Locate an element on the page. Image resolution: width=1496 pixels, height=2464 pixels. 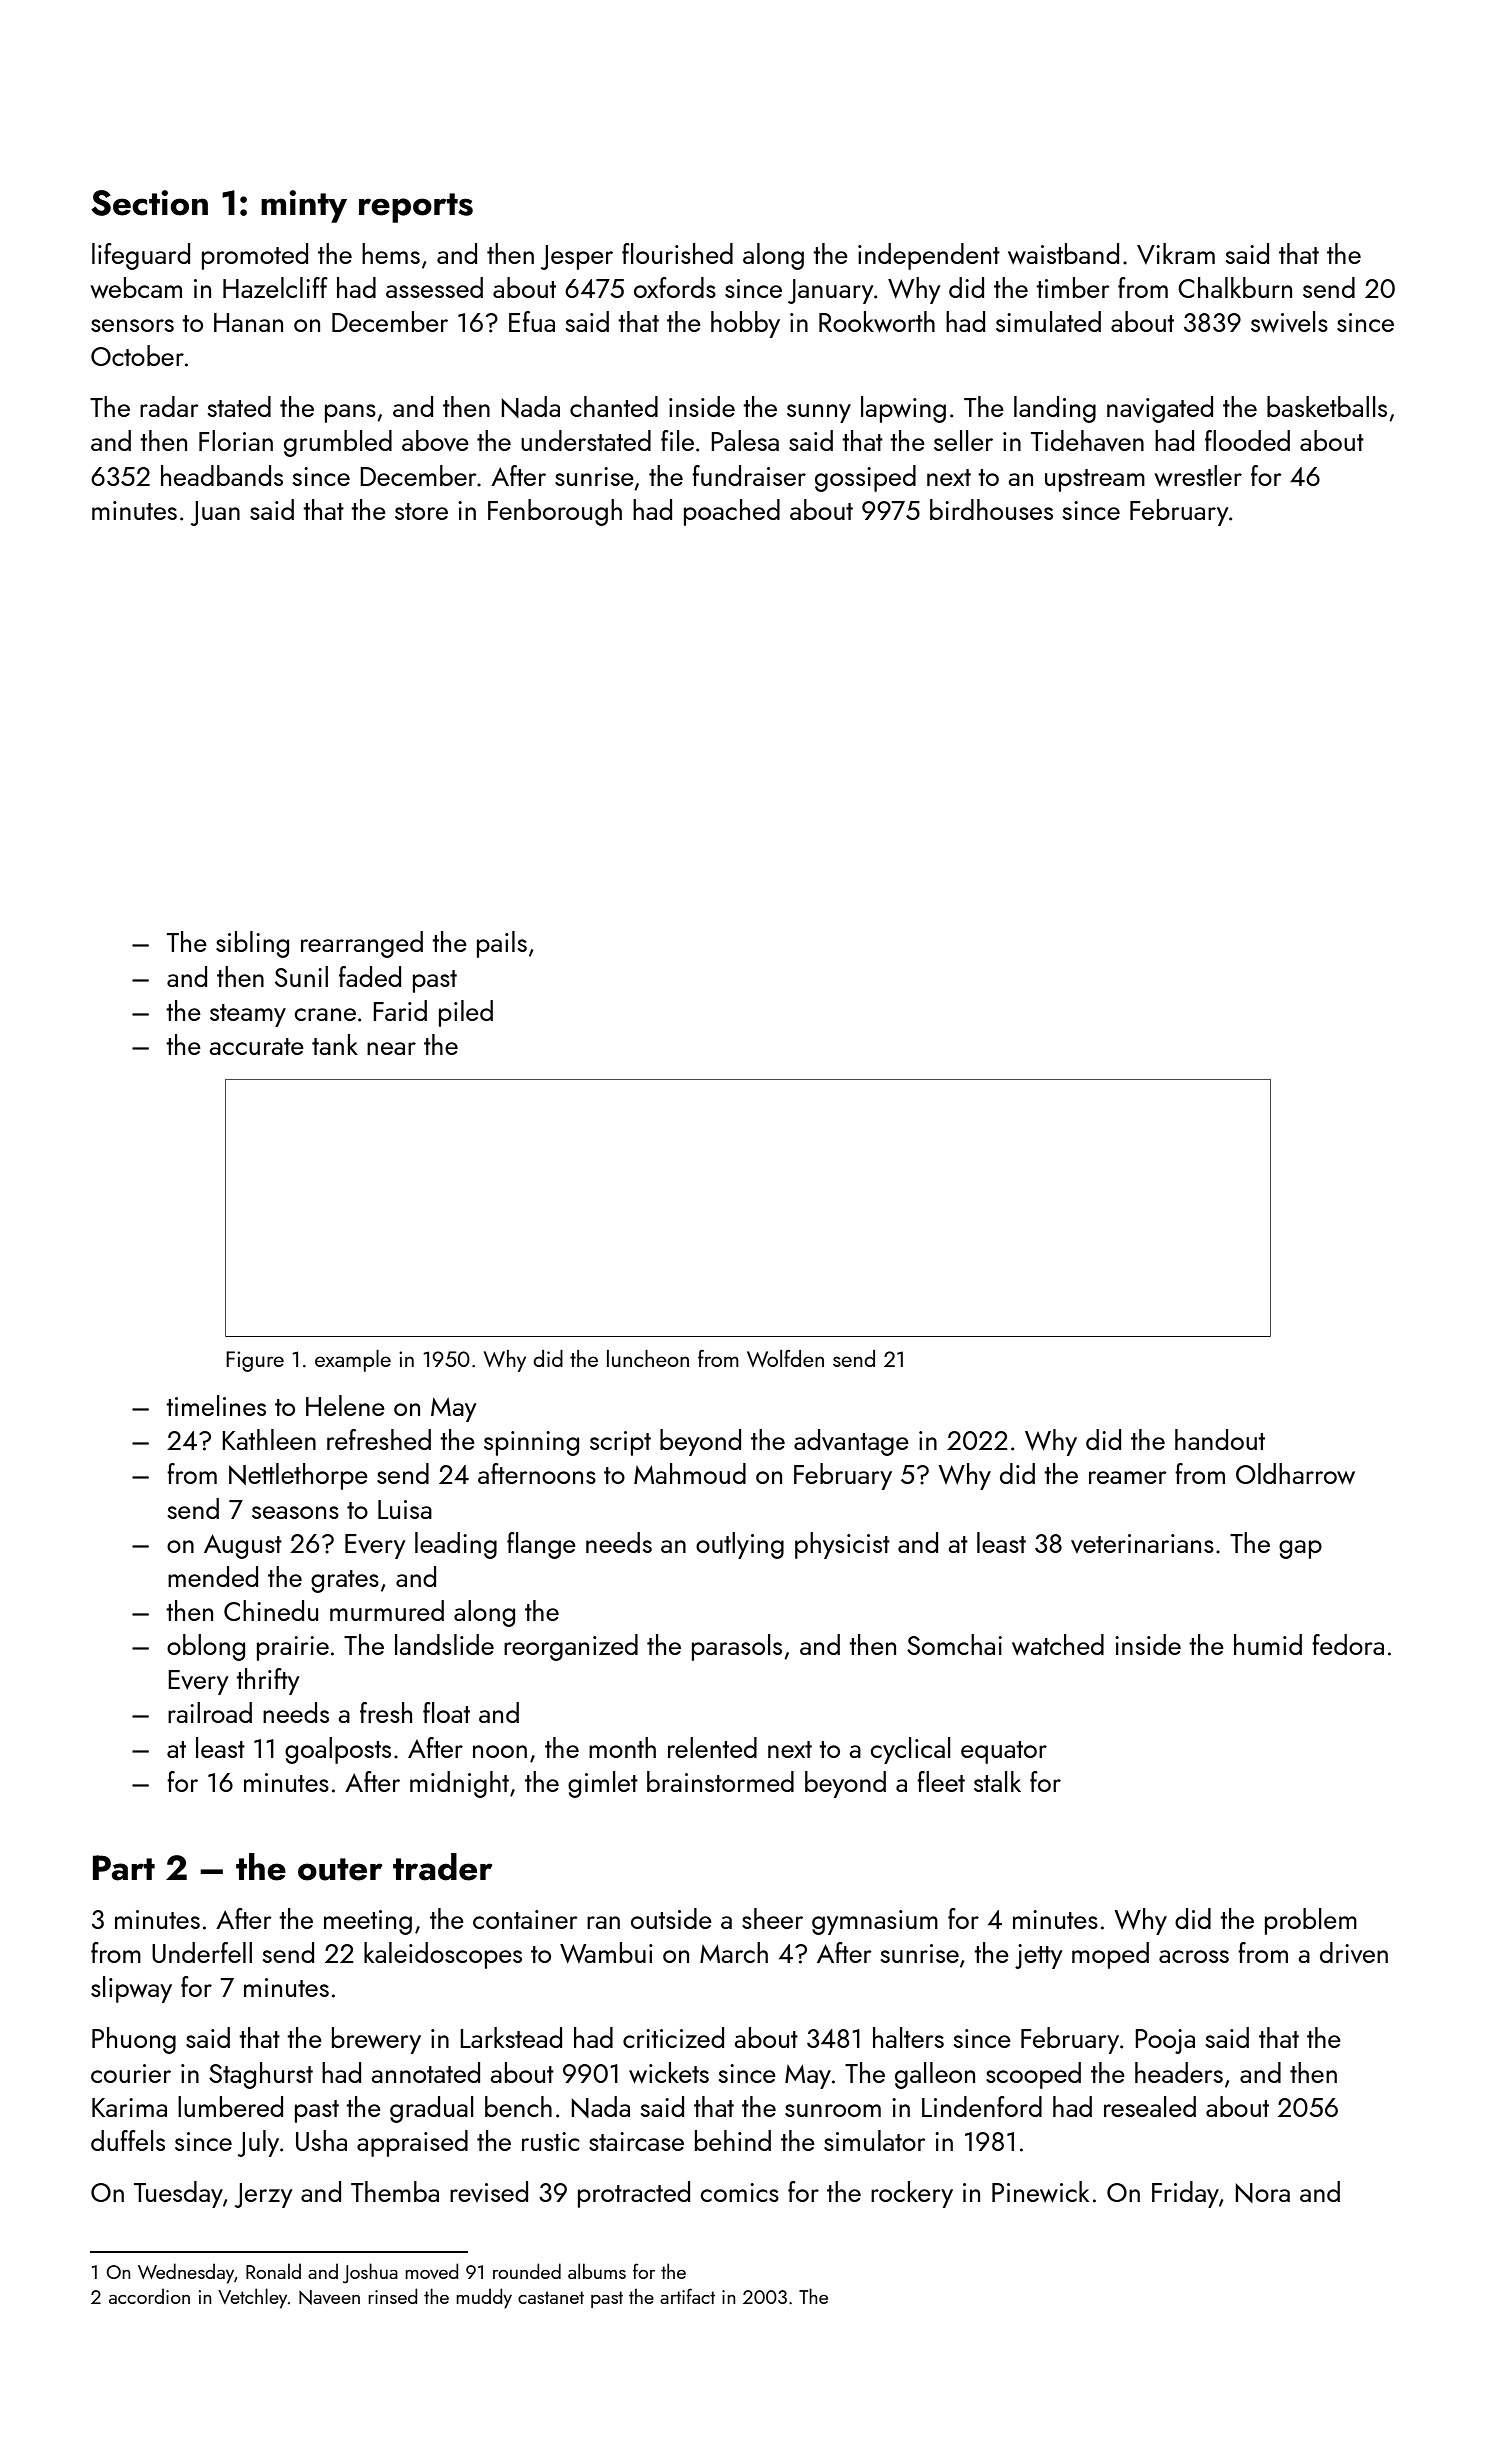
Vikram is located at coordinates (1176, 253).
